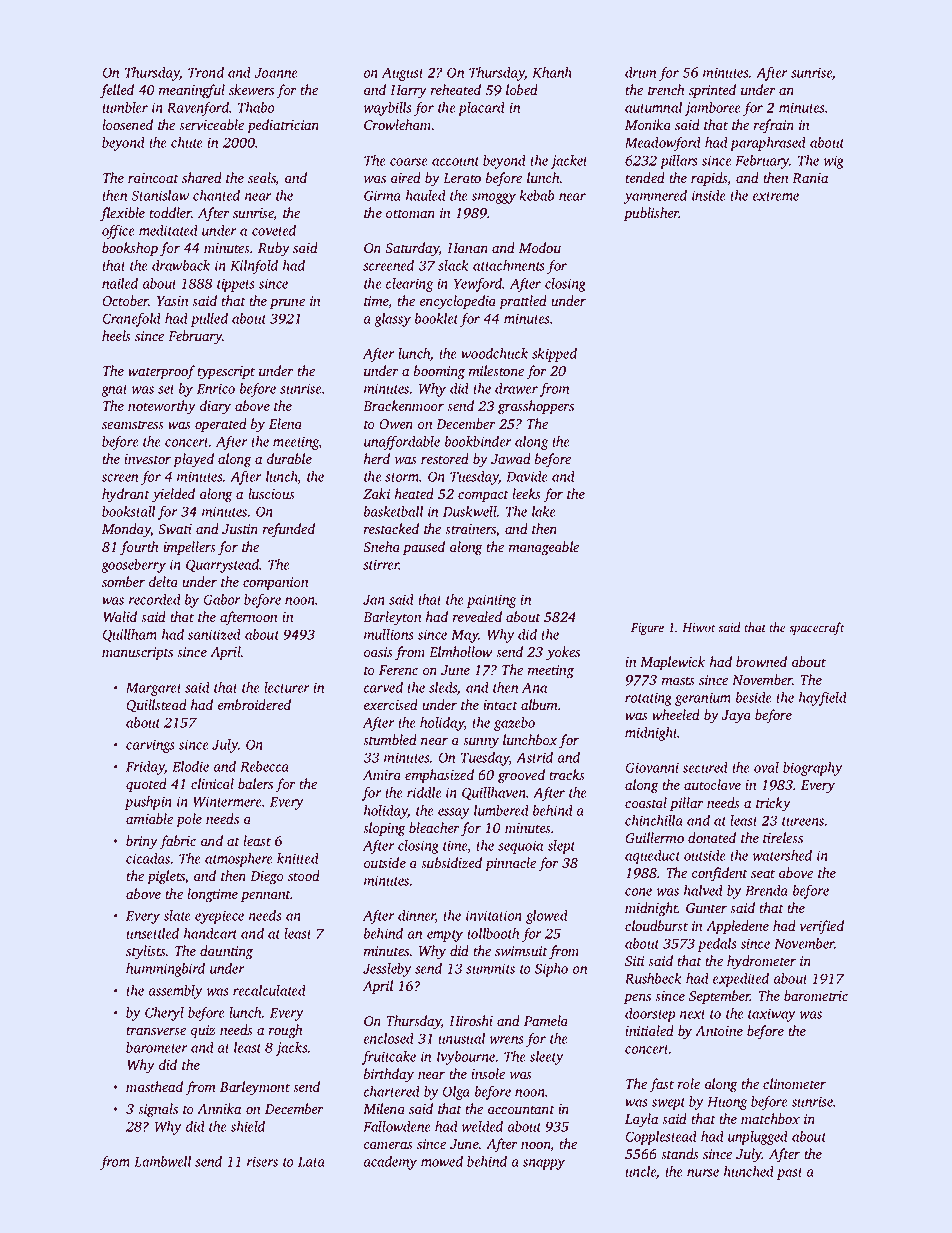 This screenshot has width=952, height=1233. Describe the element at coordinates (255, 1088) in the screenshot. I see `Barleymont` at that location.
